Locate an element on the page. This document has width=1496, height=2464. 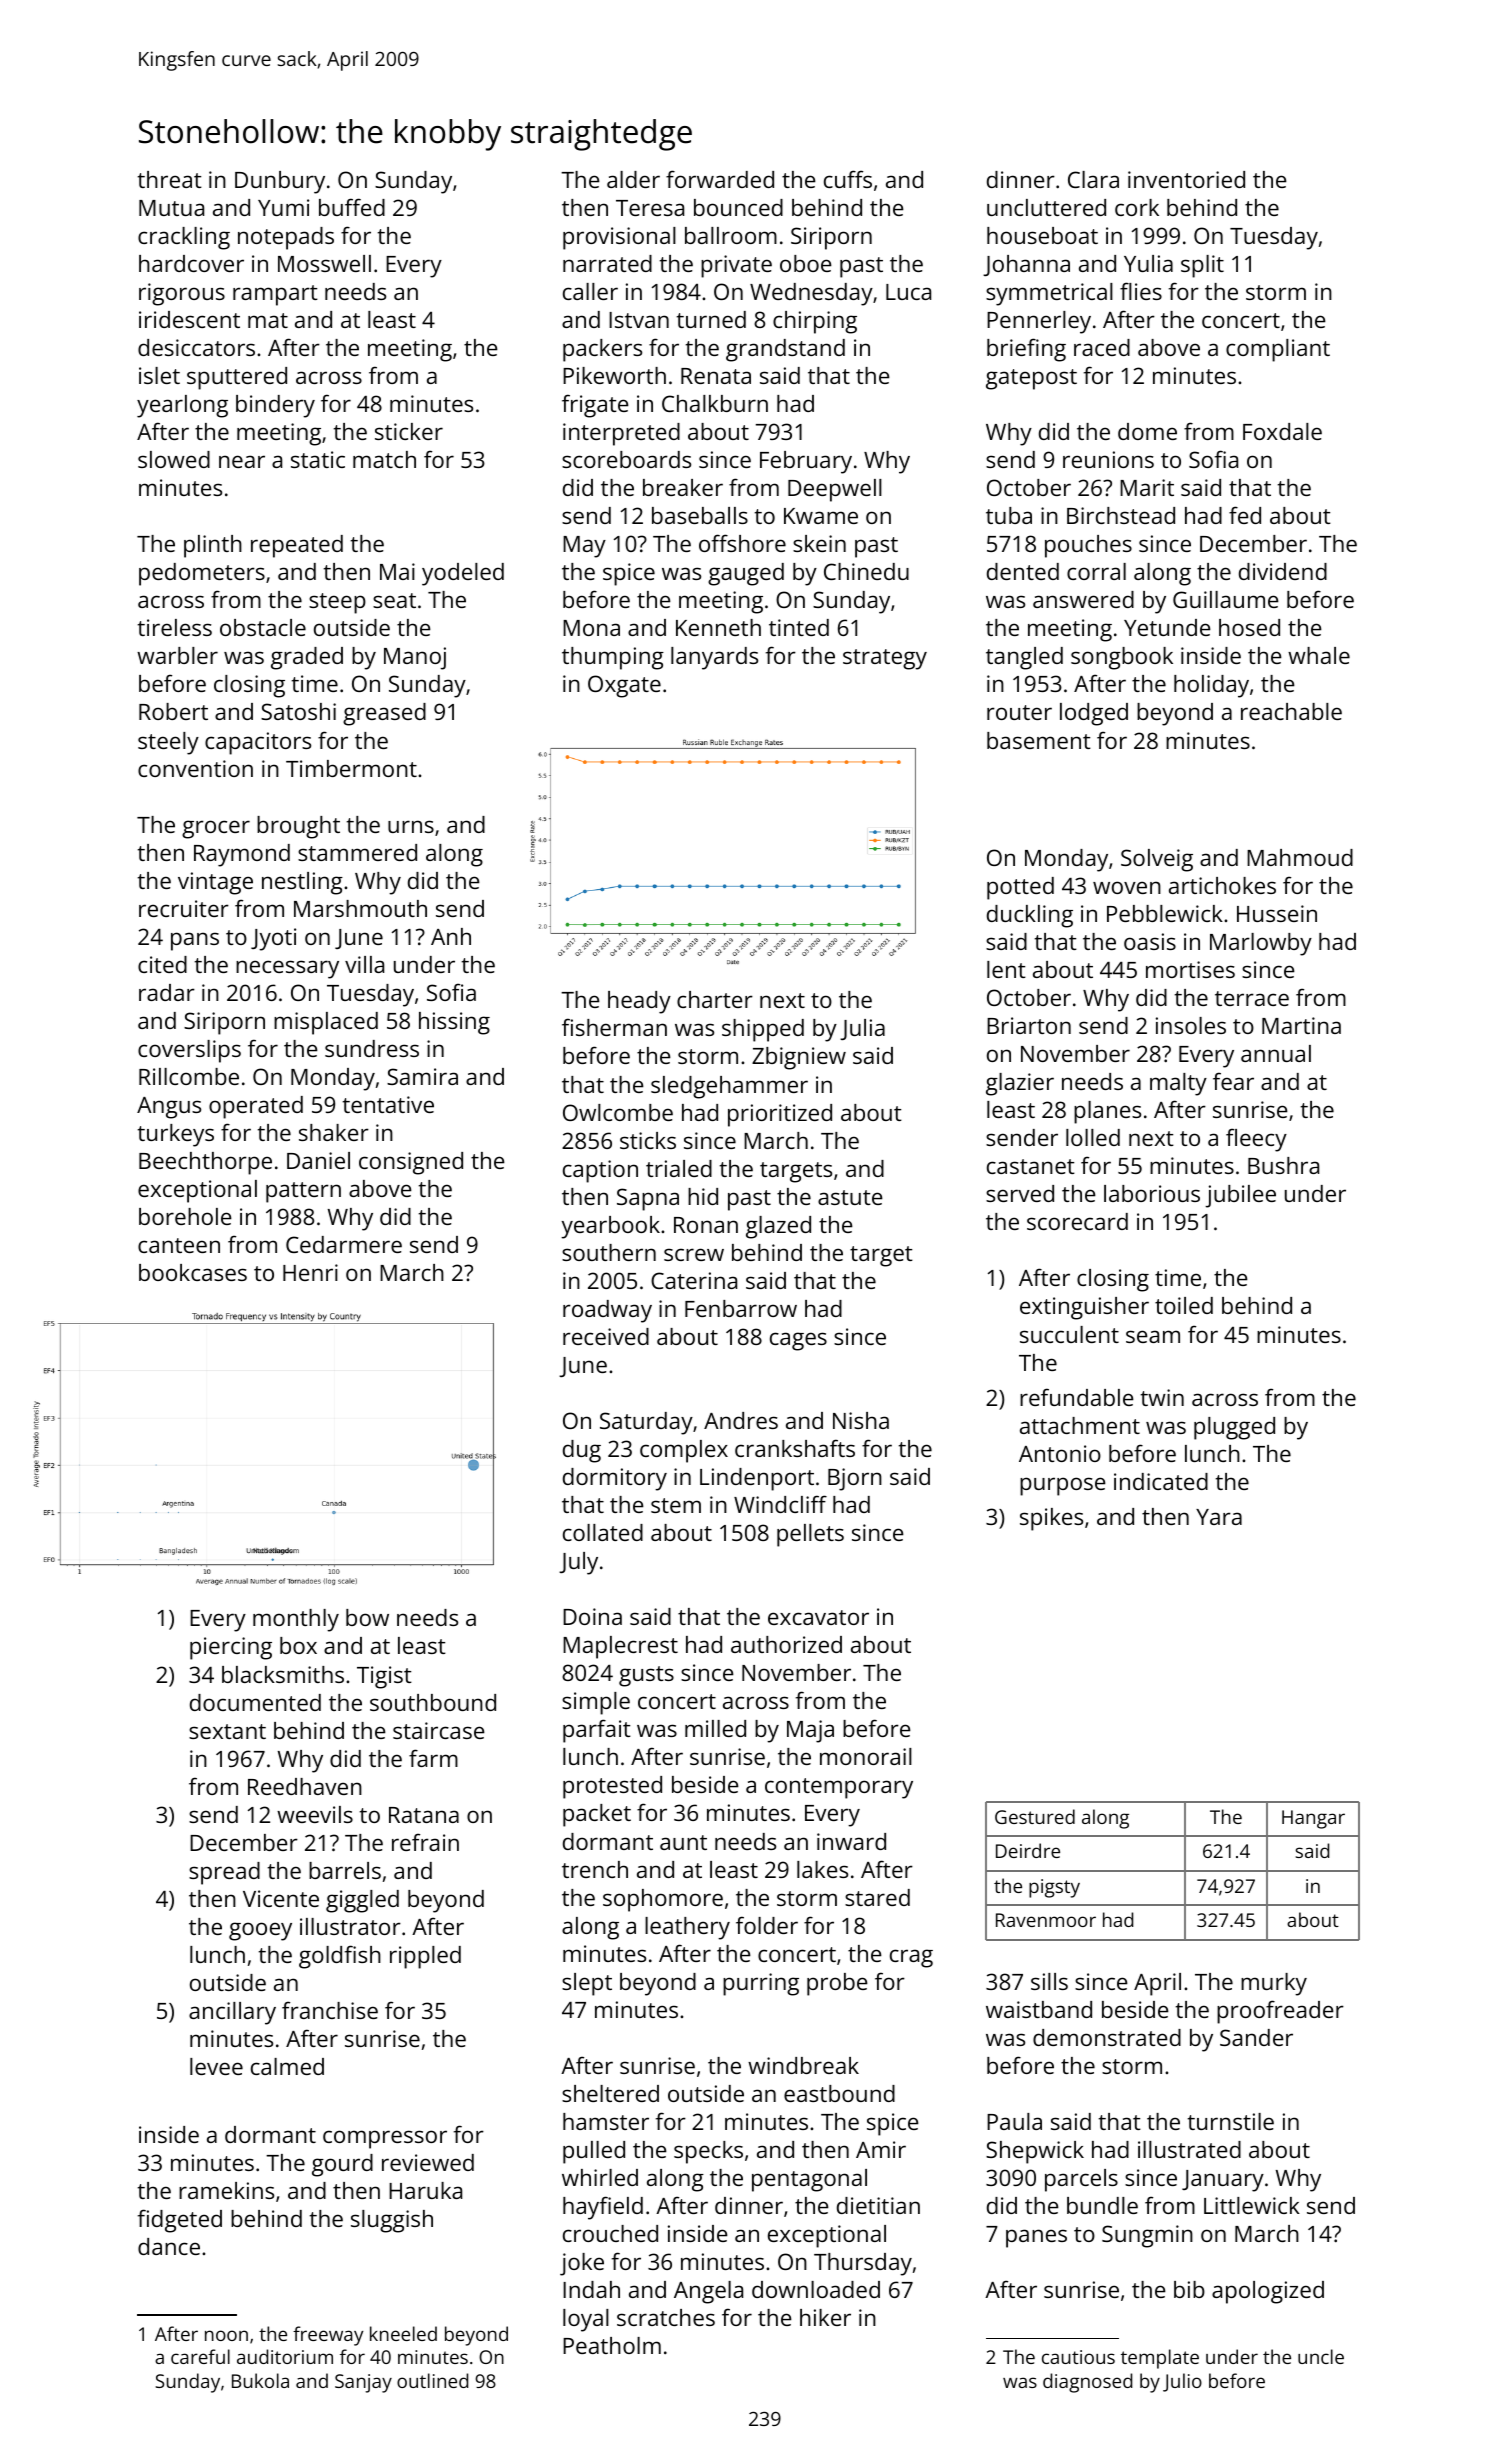
tentative is located at coordinates (388, 1104).
